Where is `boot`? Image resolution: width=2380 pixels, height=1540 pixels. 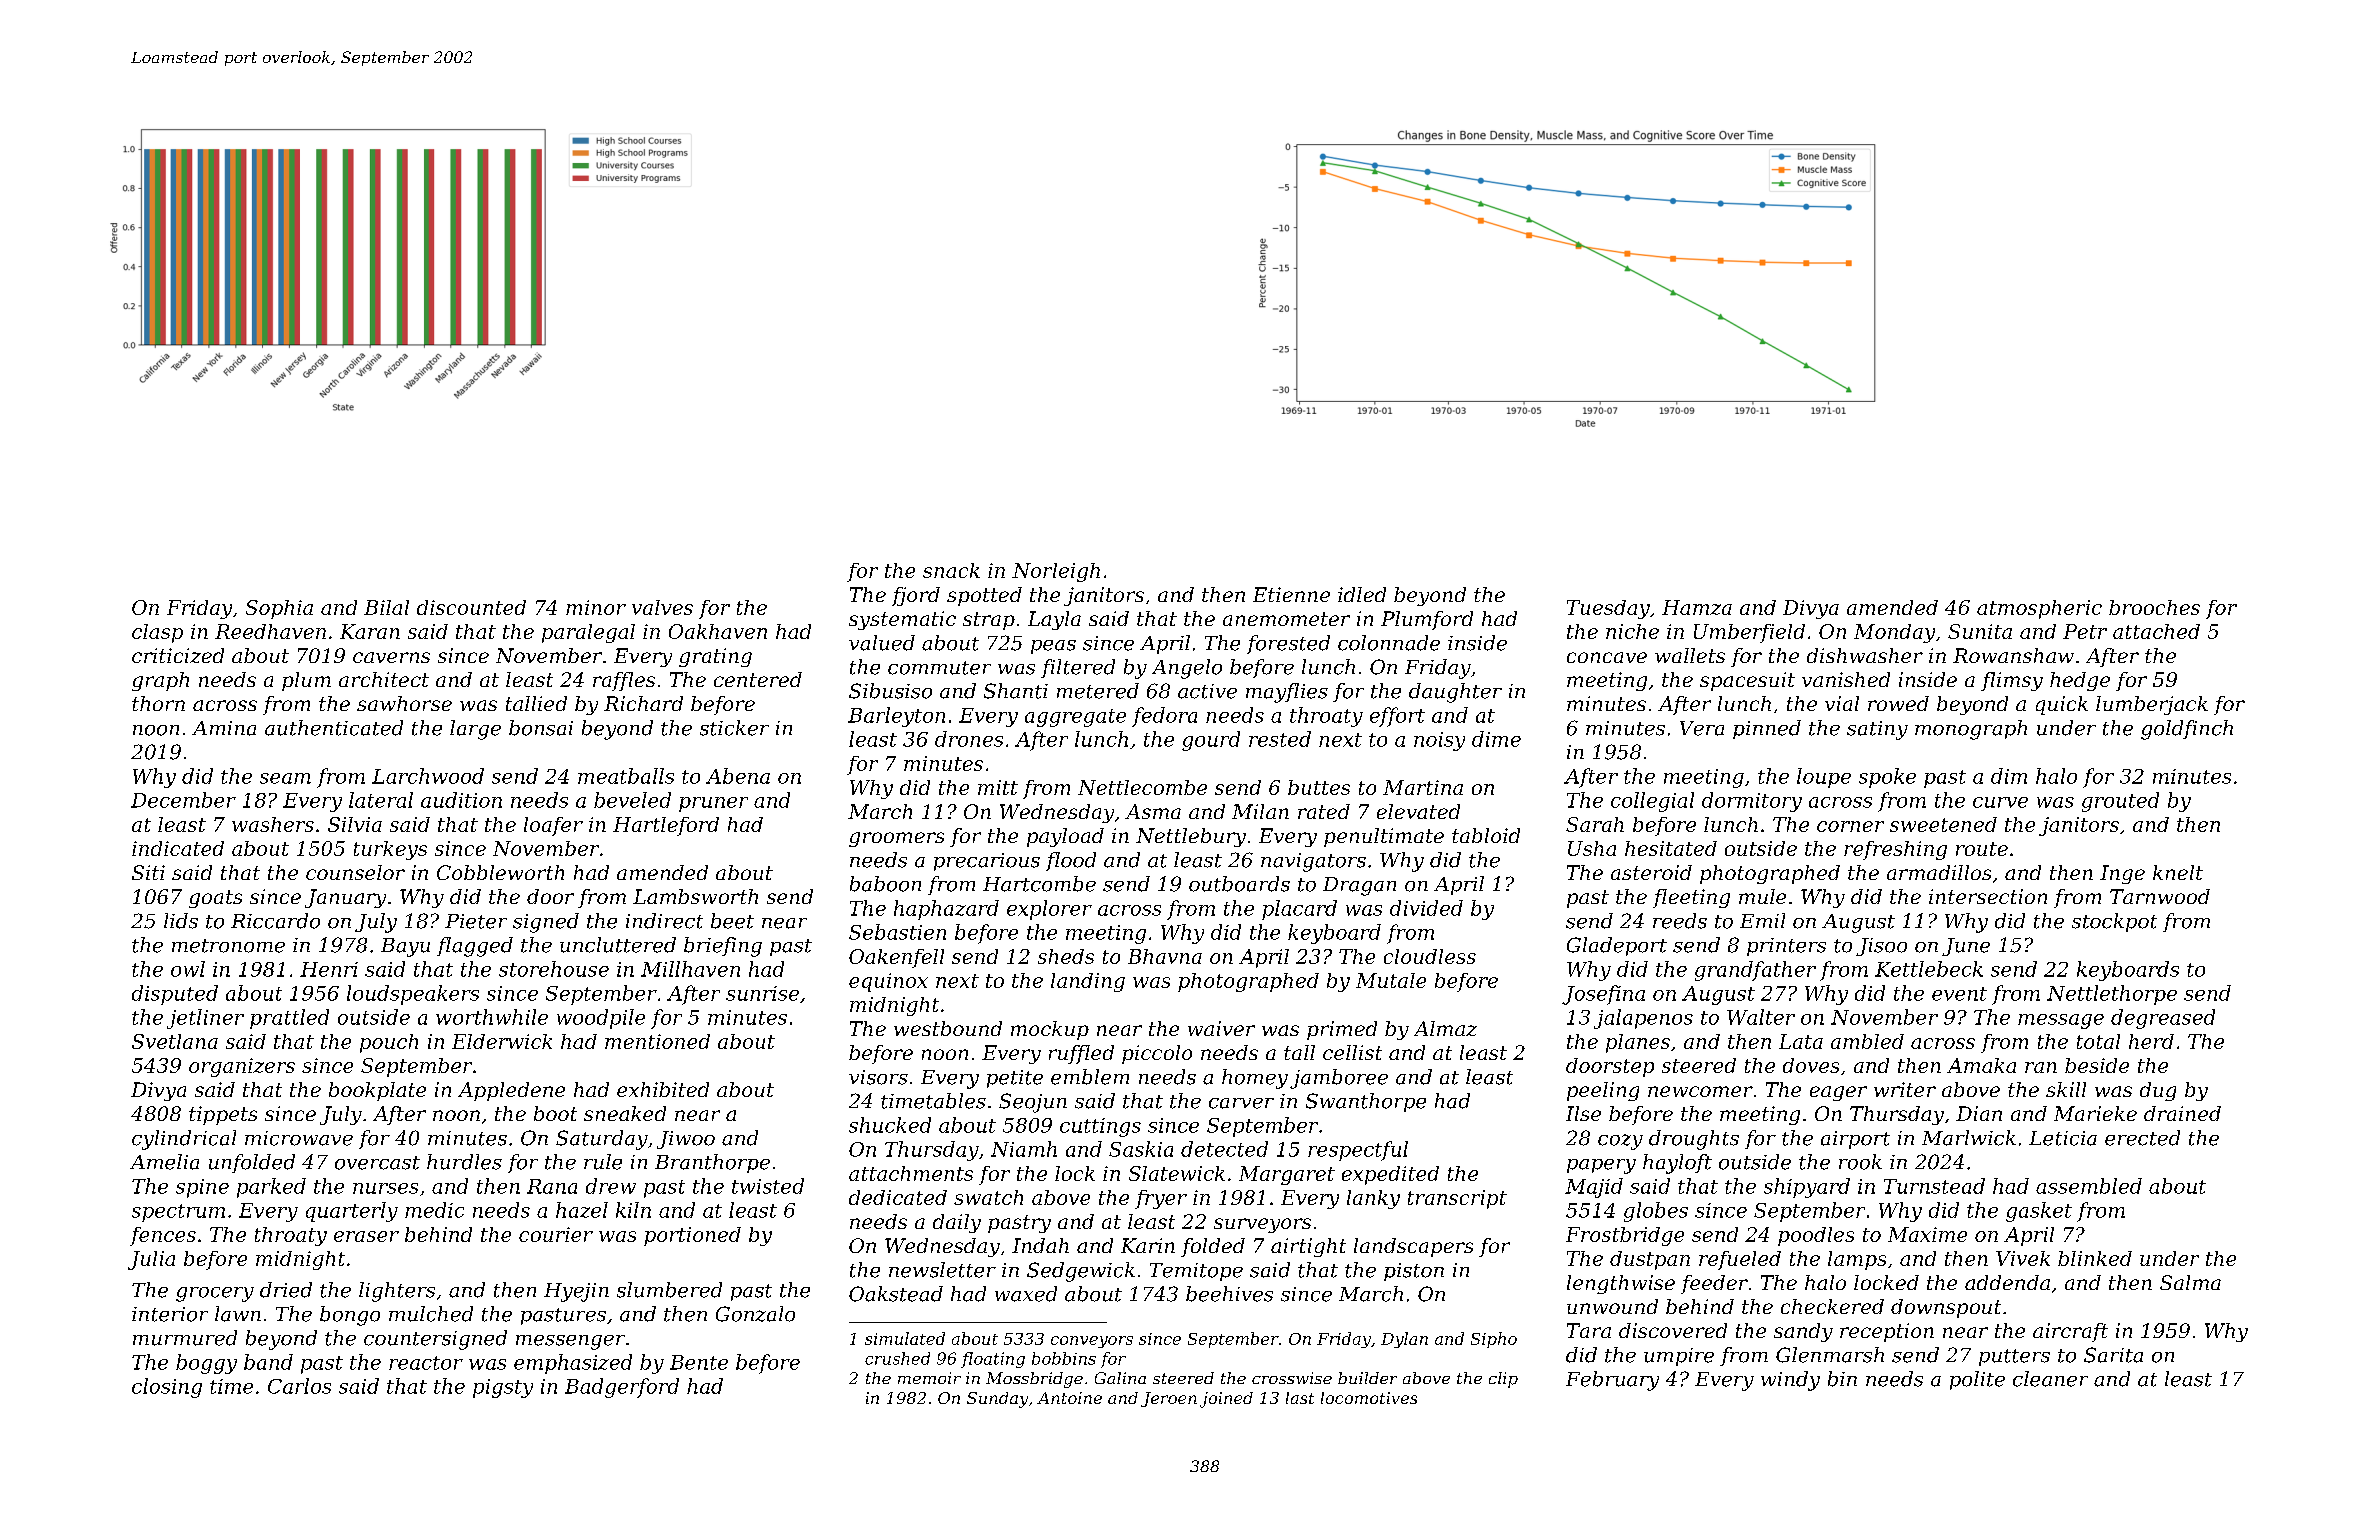 boot is located at coordinates (555, 1113).
